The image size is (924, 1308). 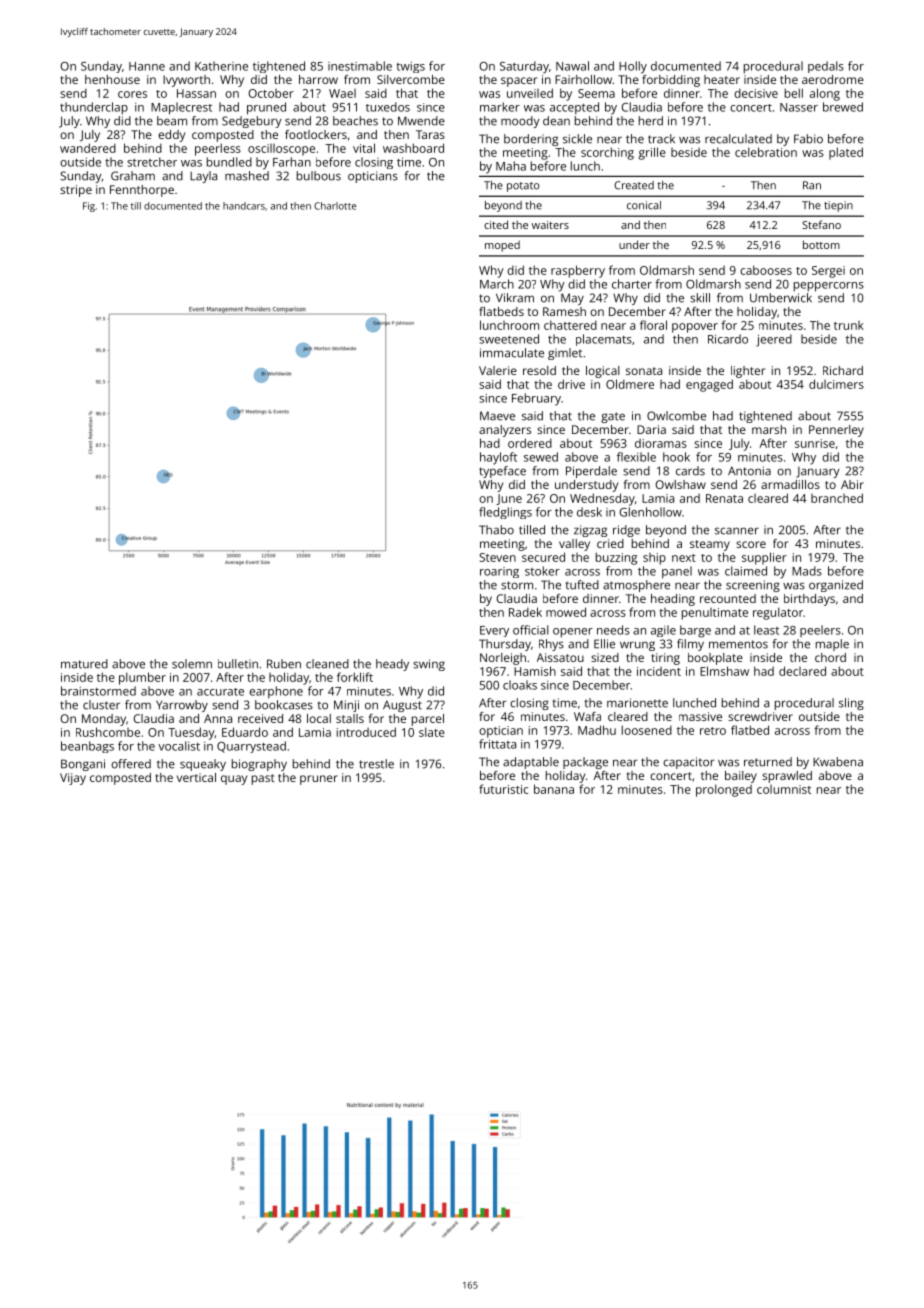 What do you see at coordinates (766, 630) in the screenshot?
I see `least` at bounding box center [766, 630].
